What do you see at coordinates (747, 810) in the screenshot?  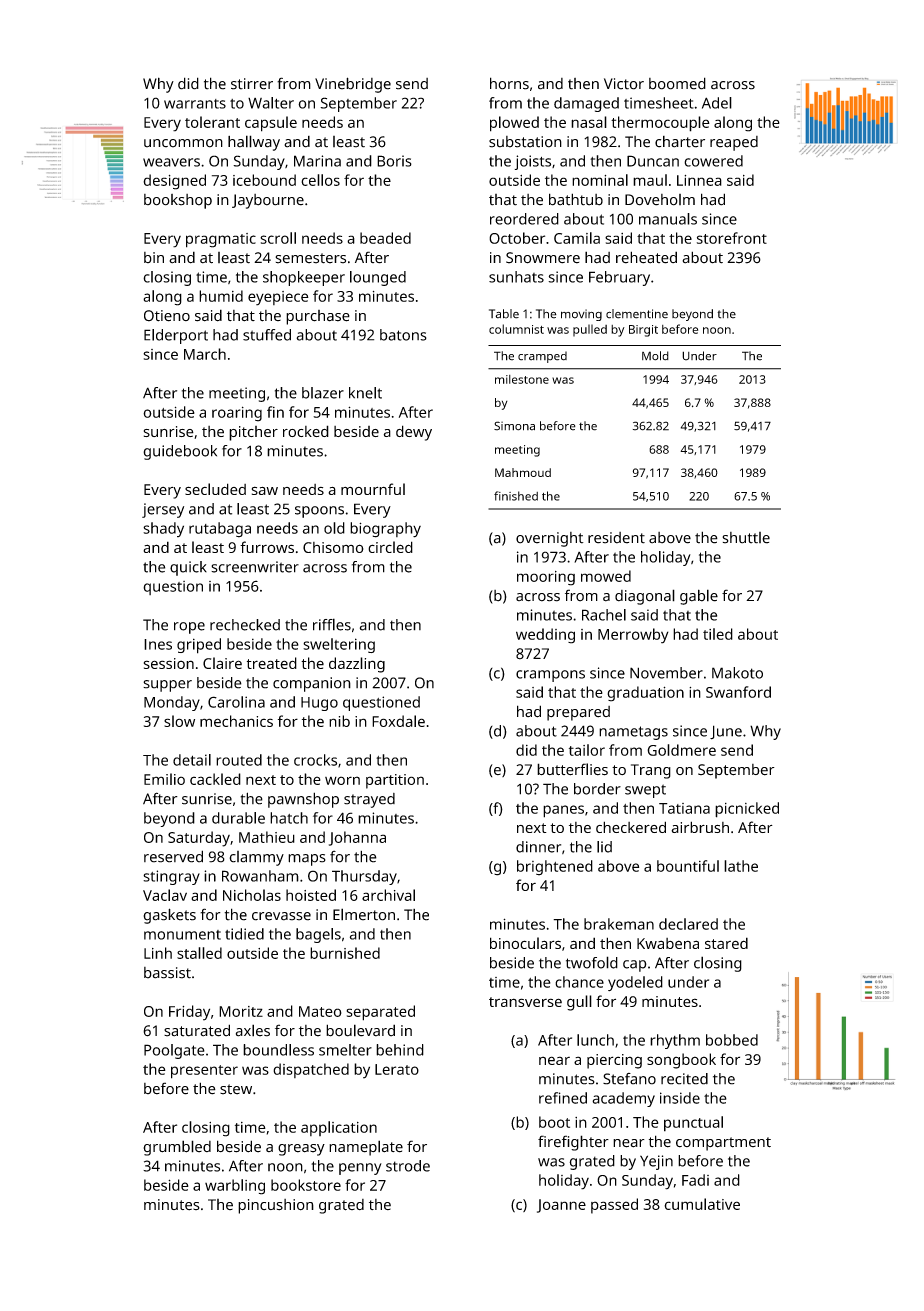 I see `picnicked` at bounding box center [747, 810].
